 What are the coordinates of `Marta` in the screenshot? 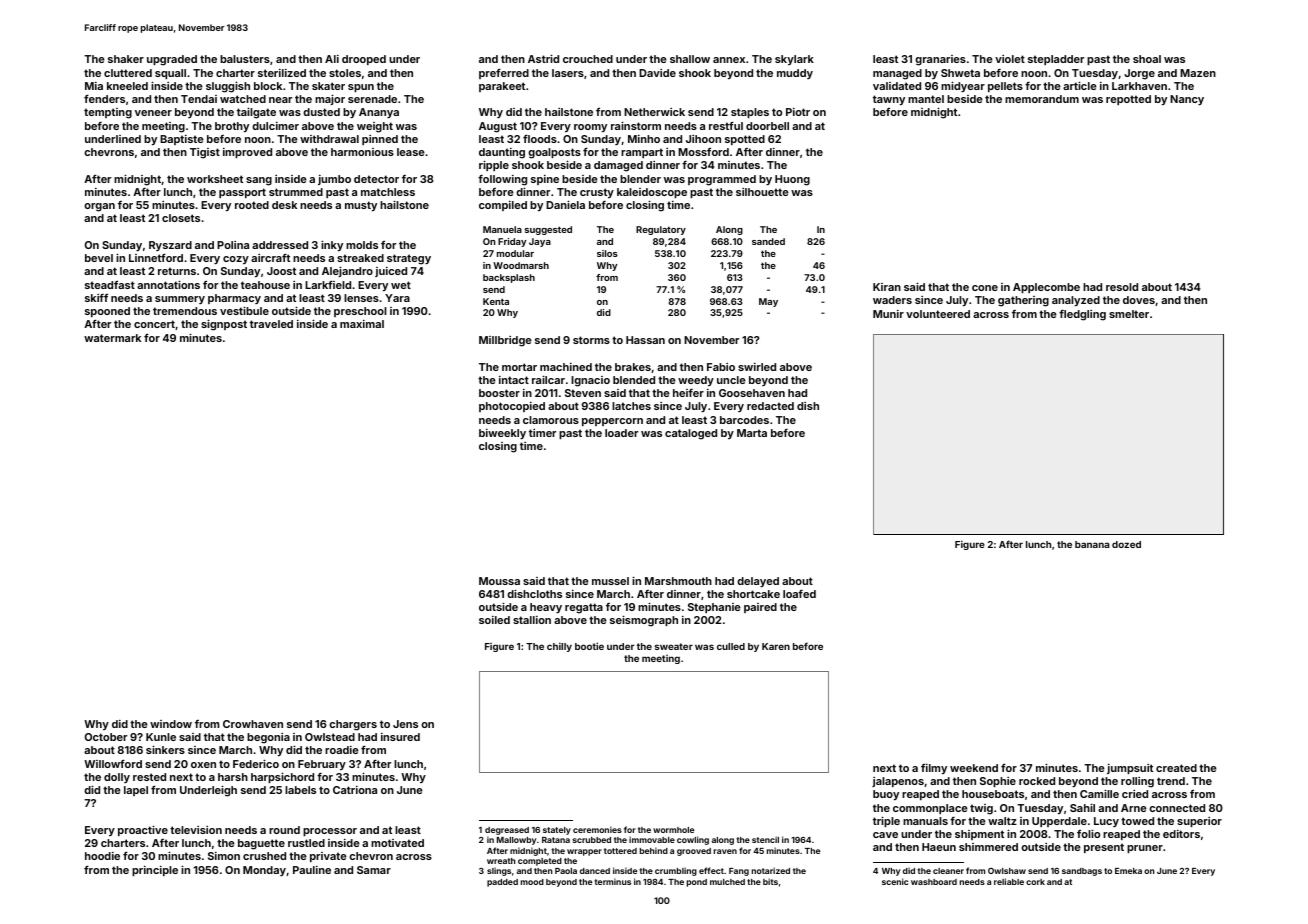 It's located at (752, 433).
